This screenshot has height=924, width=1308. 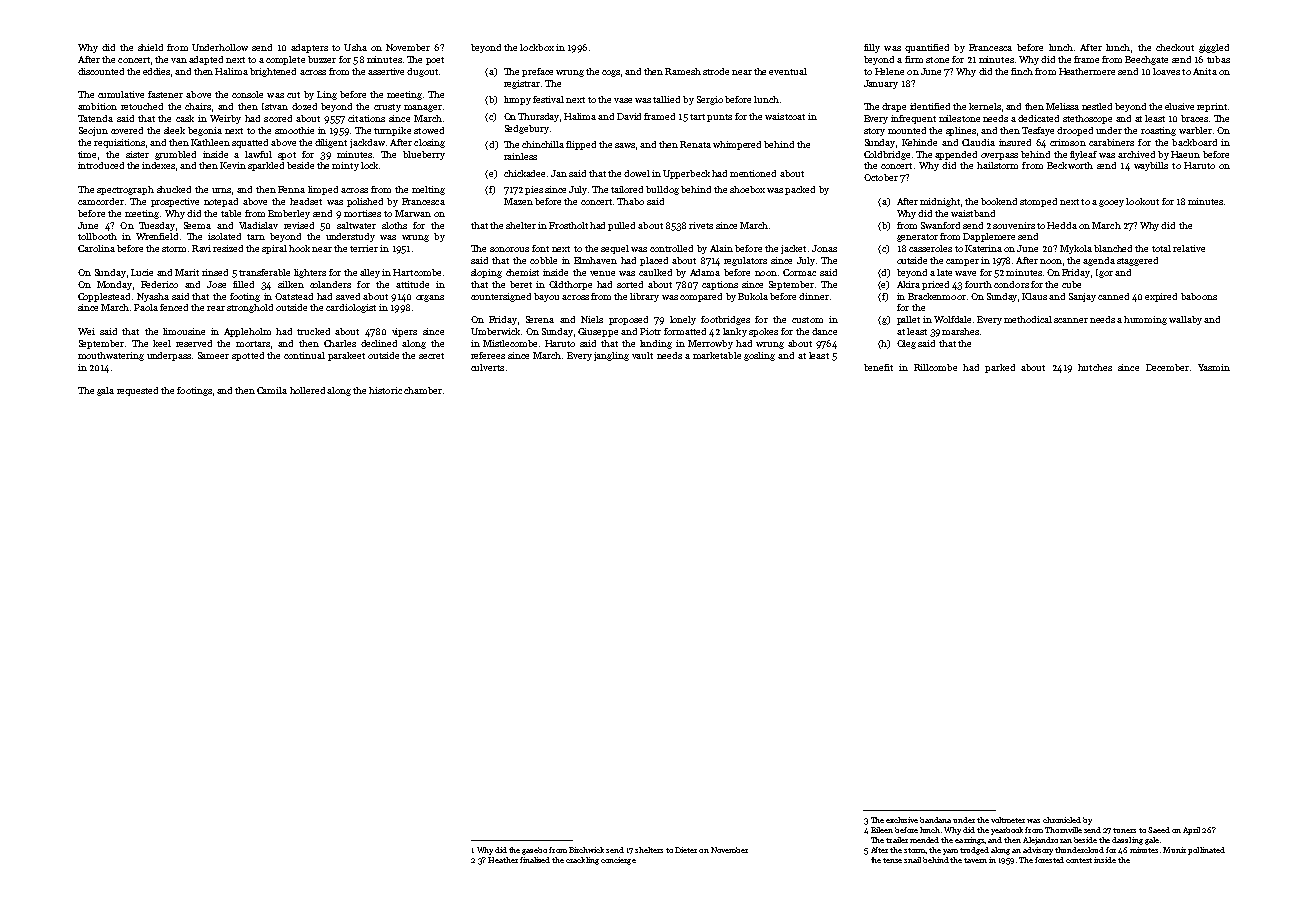 I want to click on gazebo, so click(x=534, y=851).
